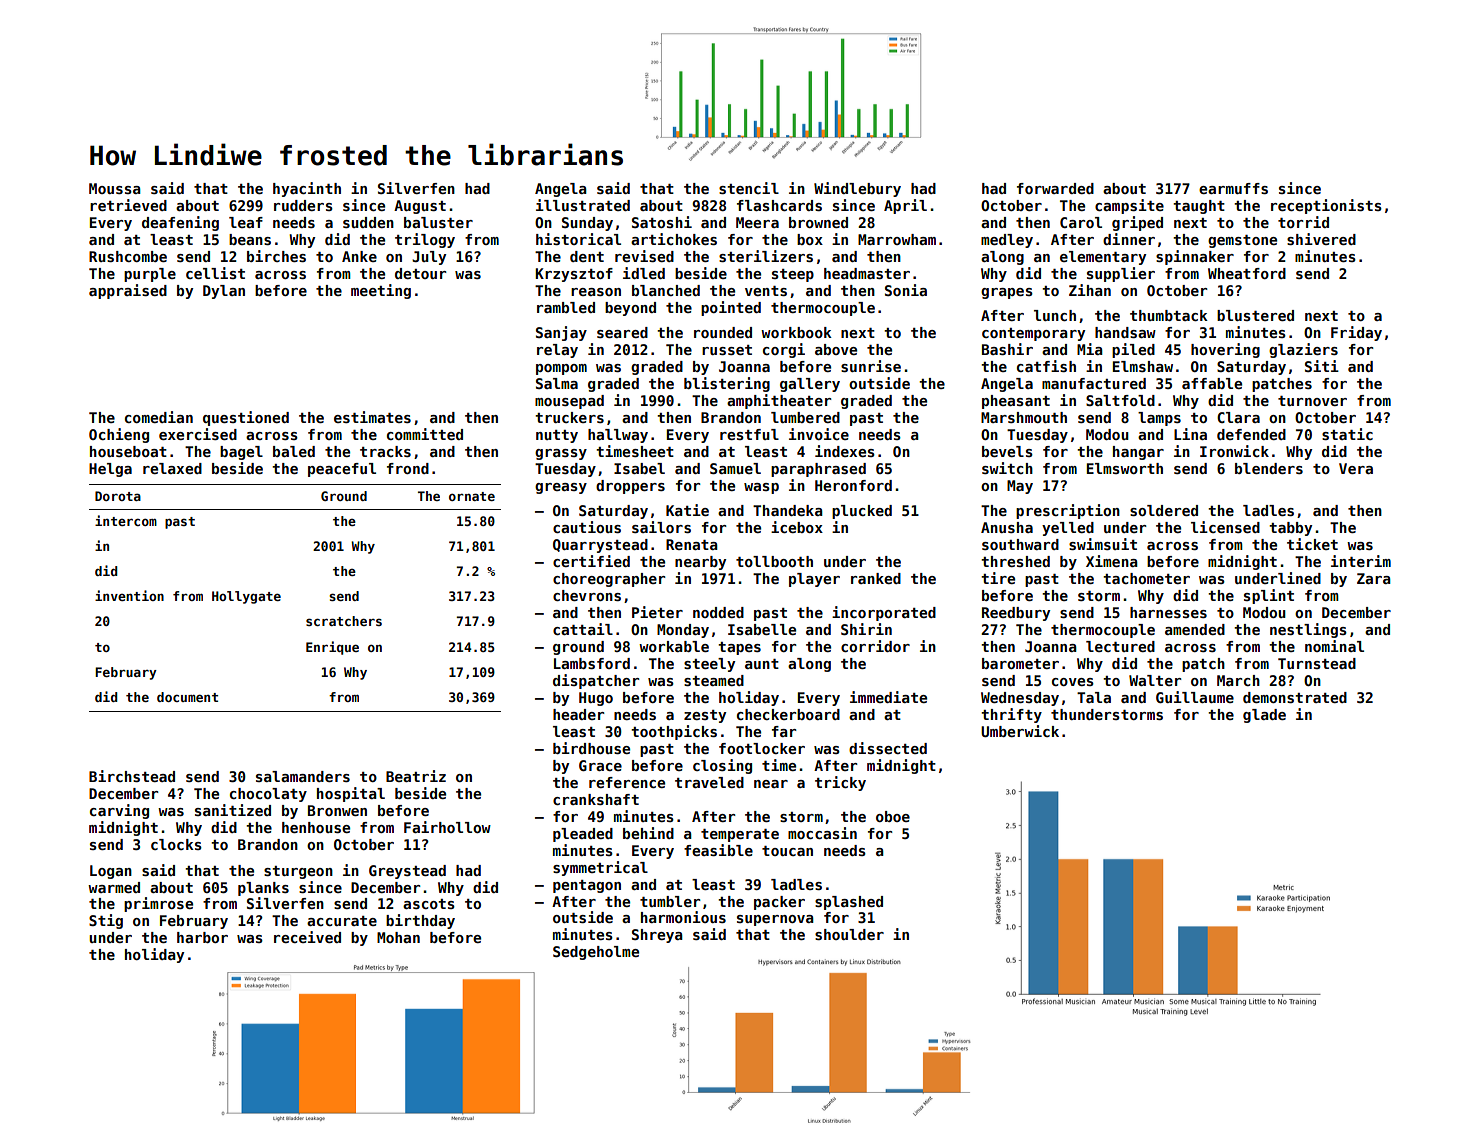  I want to click on Sedgeholme, so click(596, 953).
